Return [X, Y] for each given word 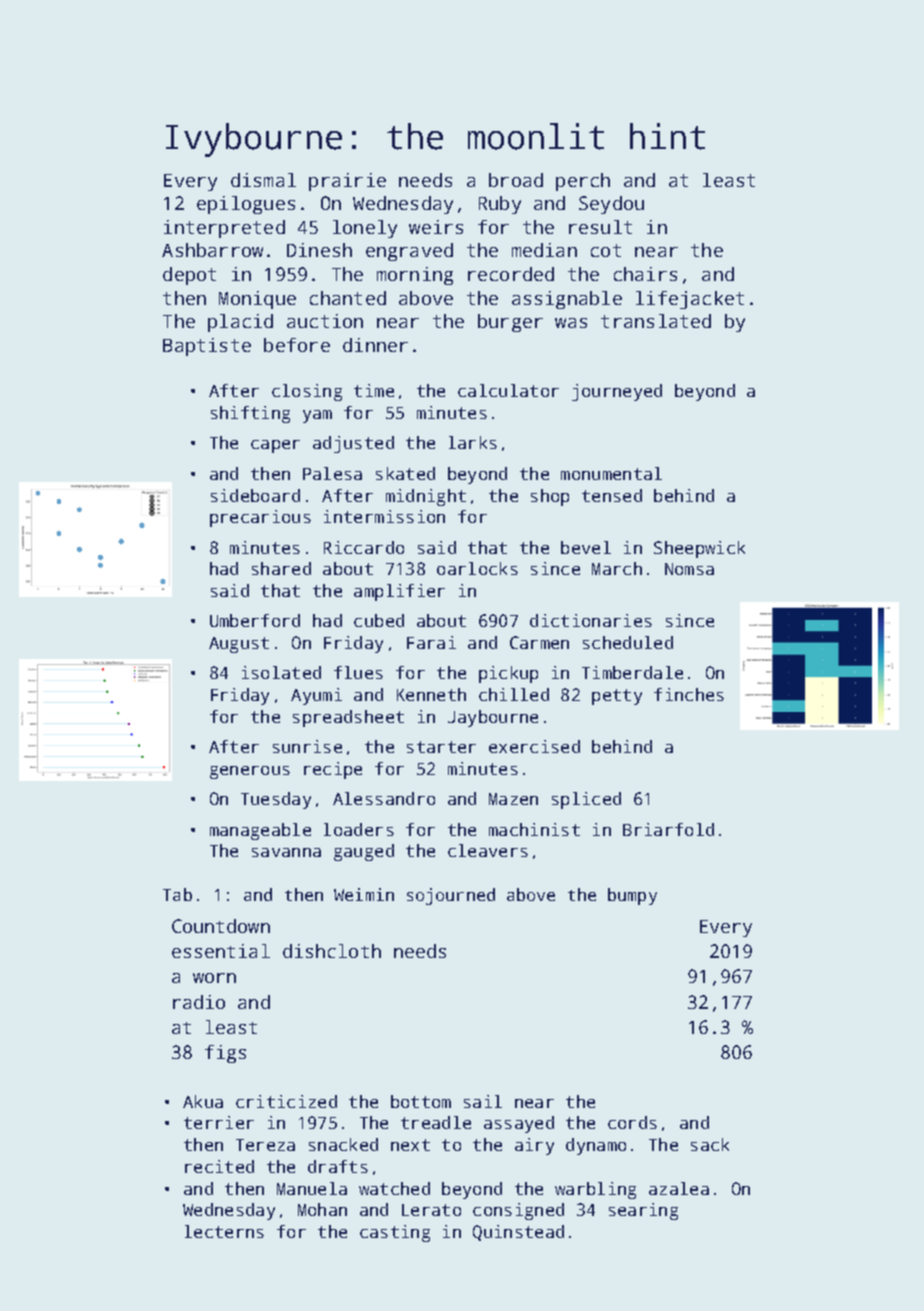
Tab [177, 894]
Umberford [255, 620]
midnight [426, 497]
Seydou [611, 205]
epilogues [246, 205]
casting [395, 1233]
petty [617, 697]
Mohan [322, 1209]
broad [516, 180]
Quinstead [518, 1233]
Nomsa [689, 569]
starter [441, 747]
